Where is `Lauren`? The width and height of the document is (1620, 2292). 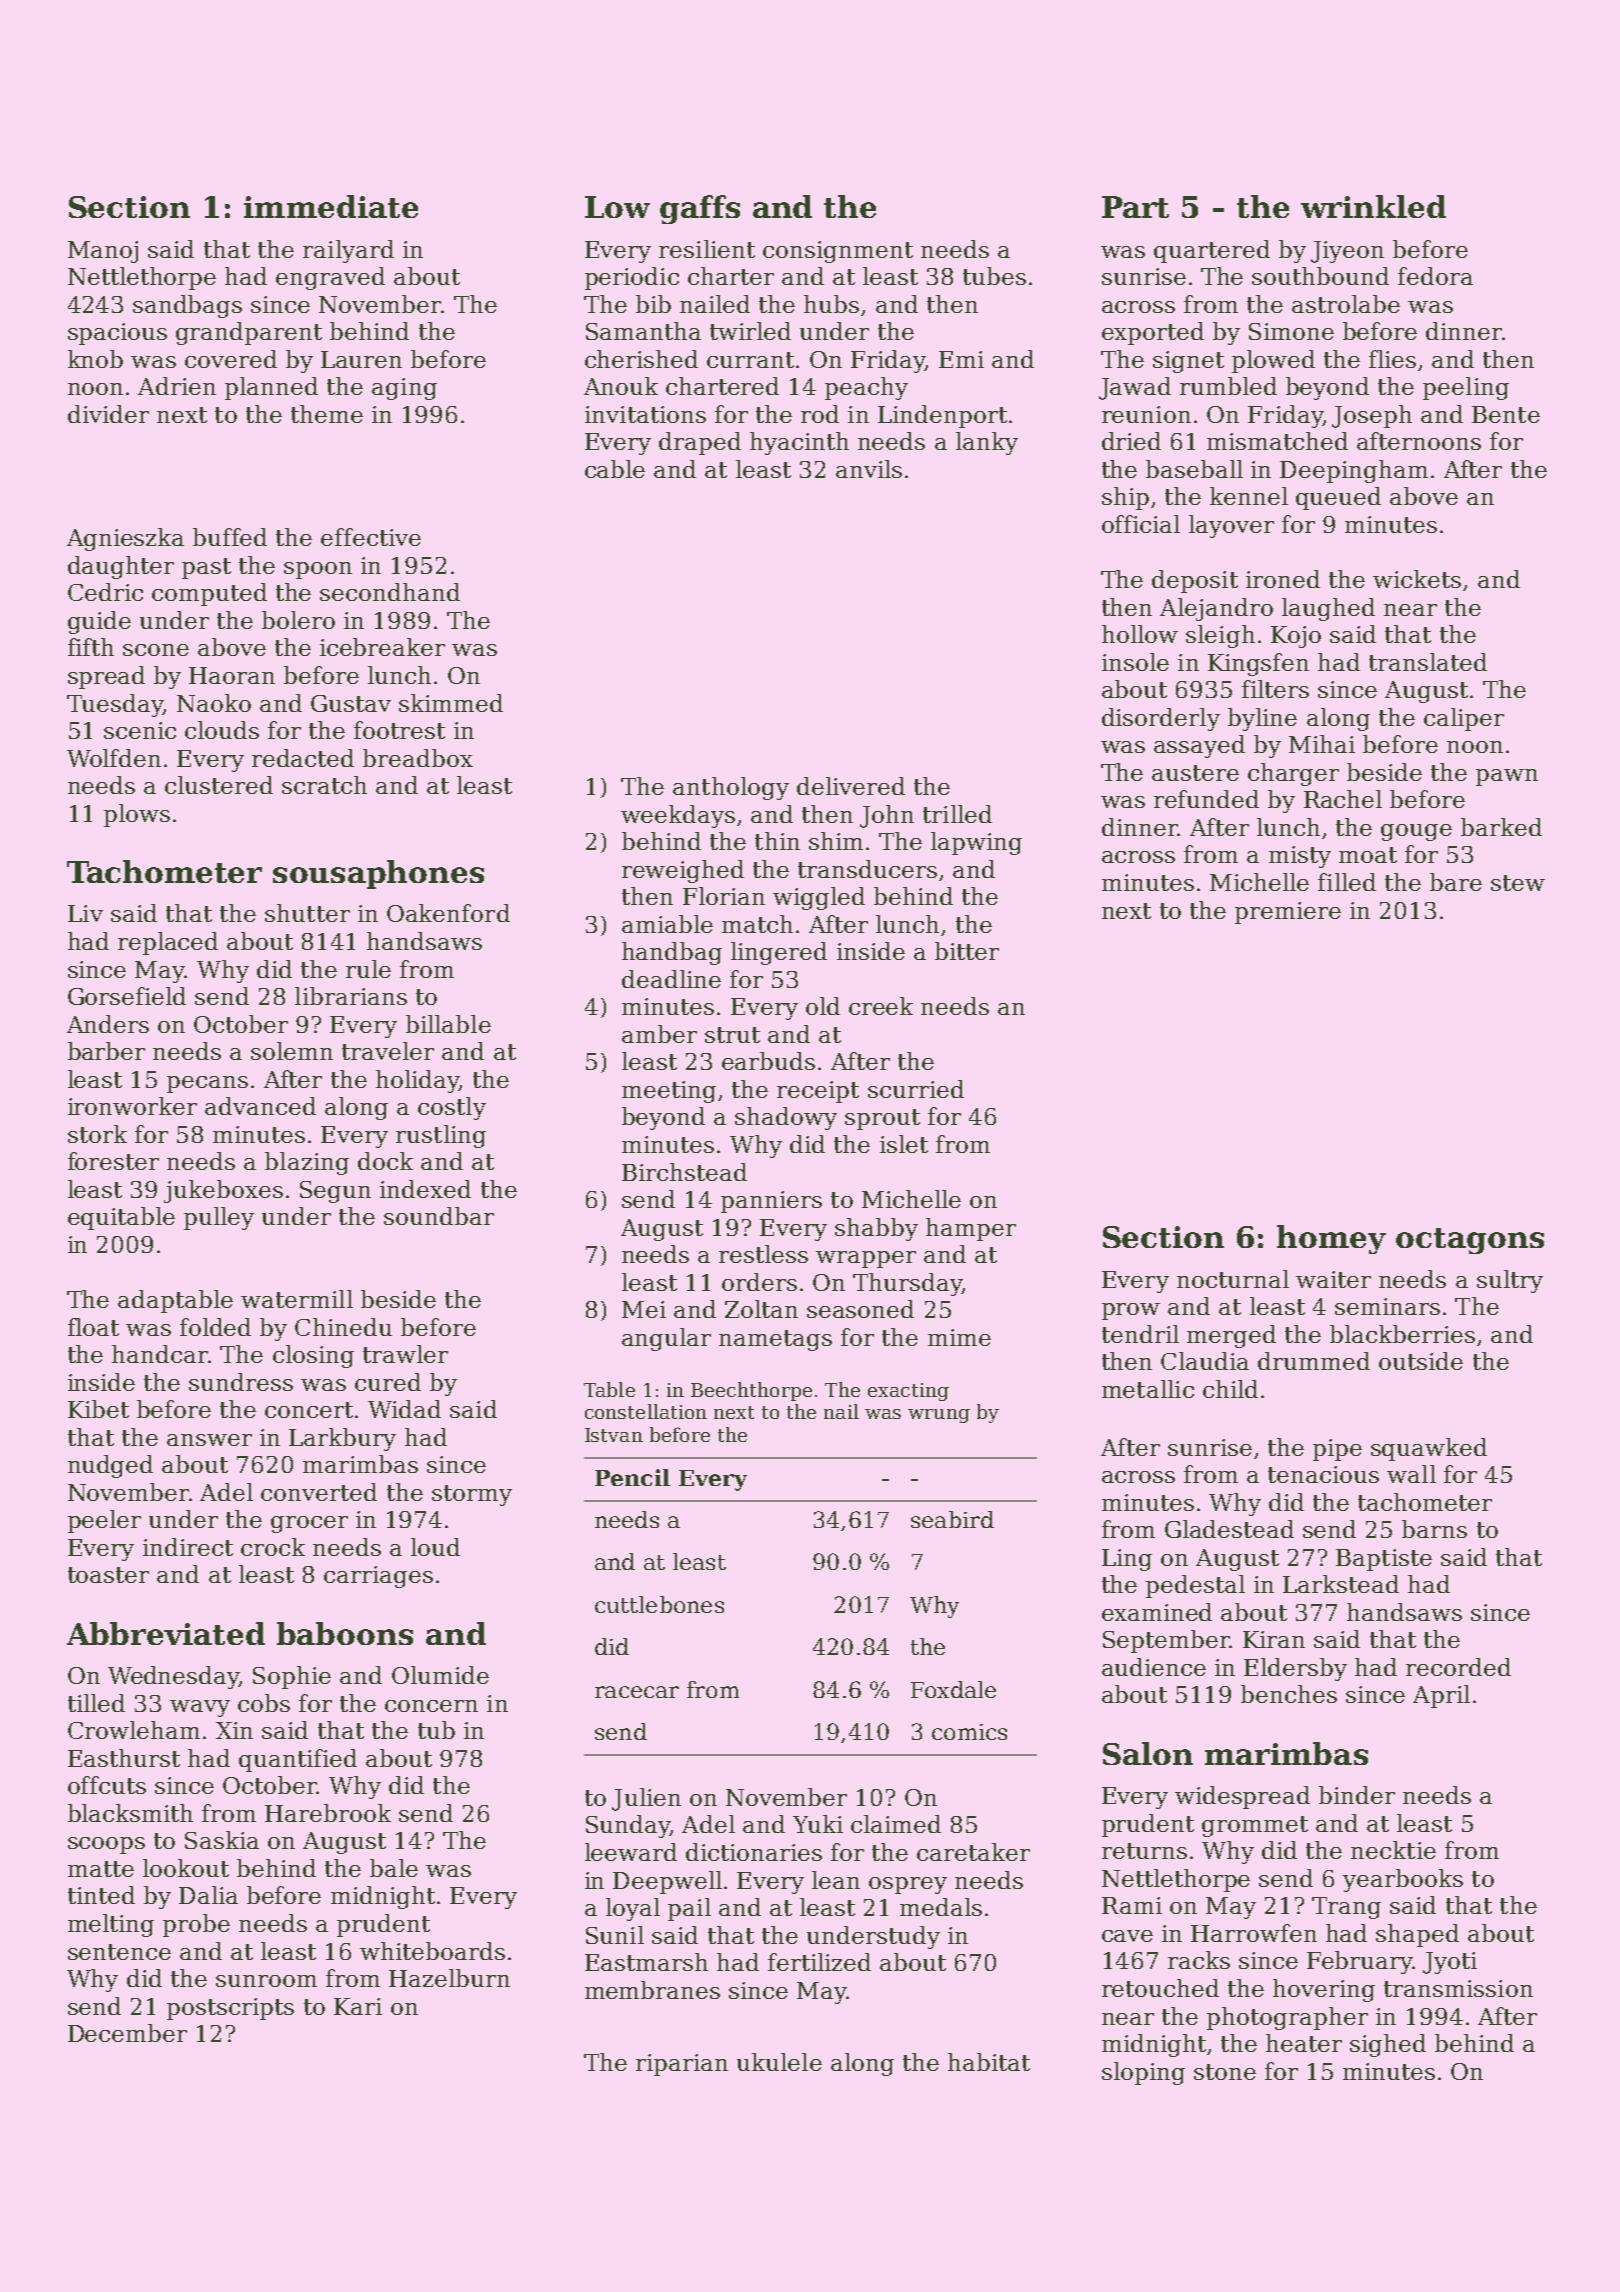
Lauren is located at coordinates (361, 359).
